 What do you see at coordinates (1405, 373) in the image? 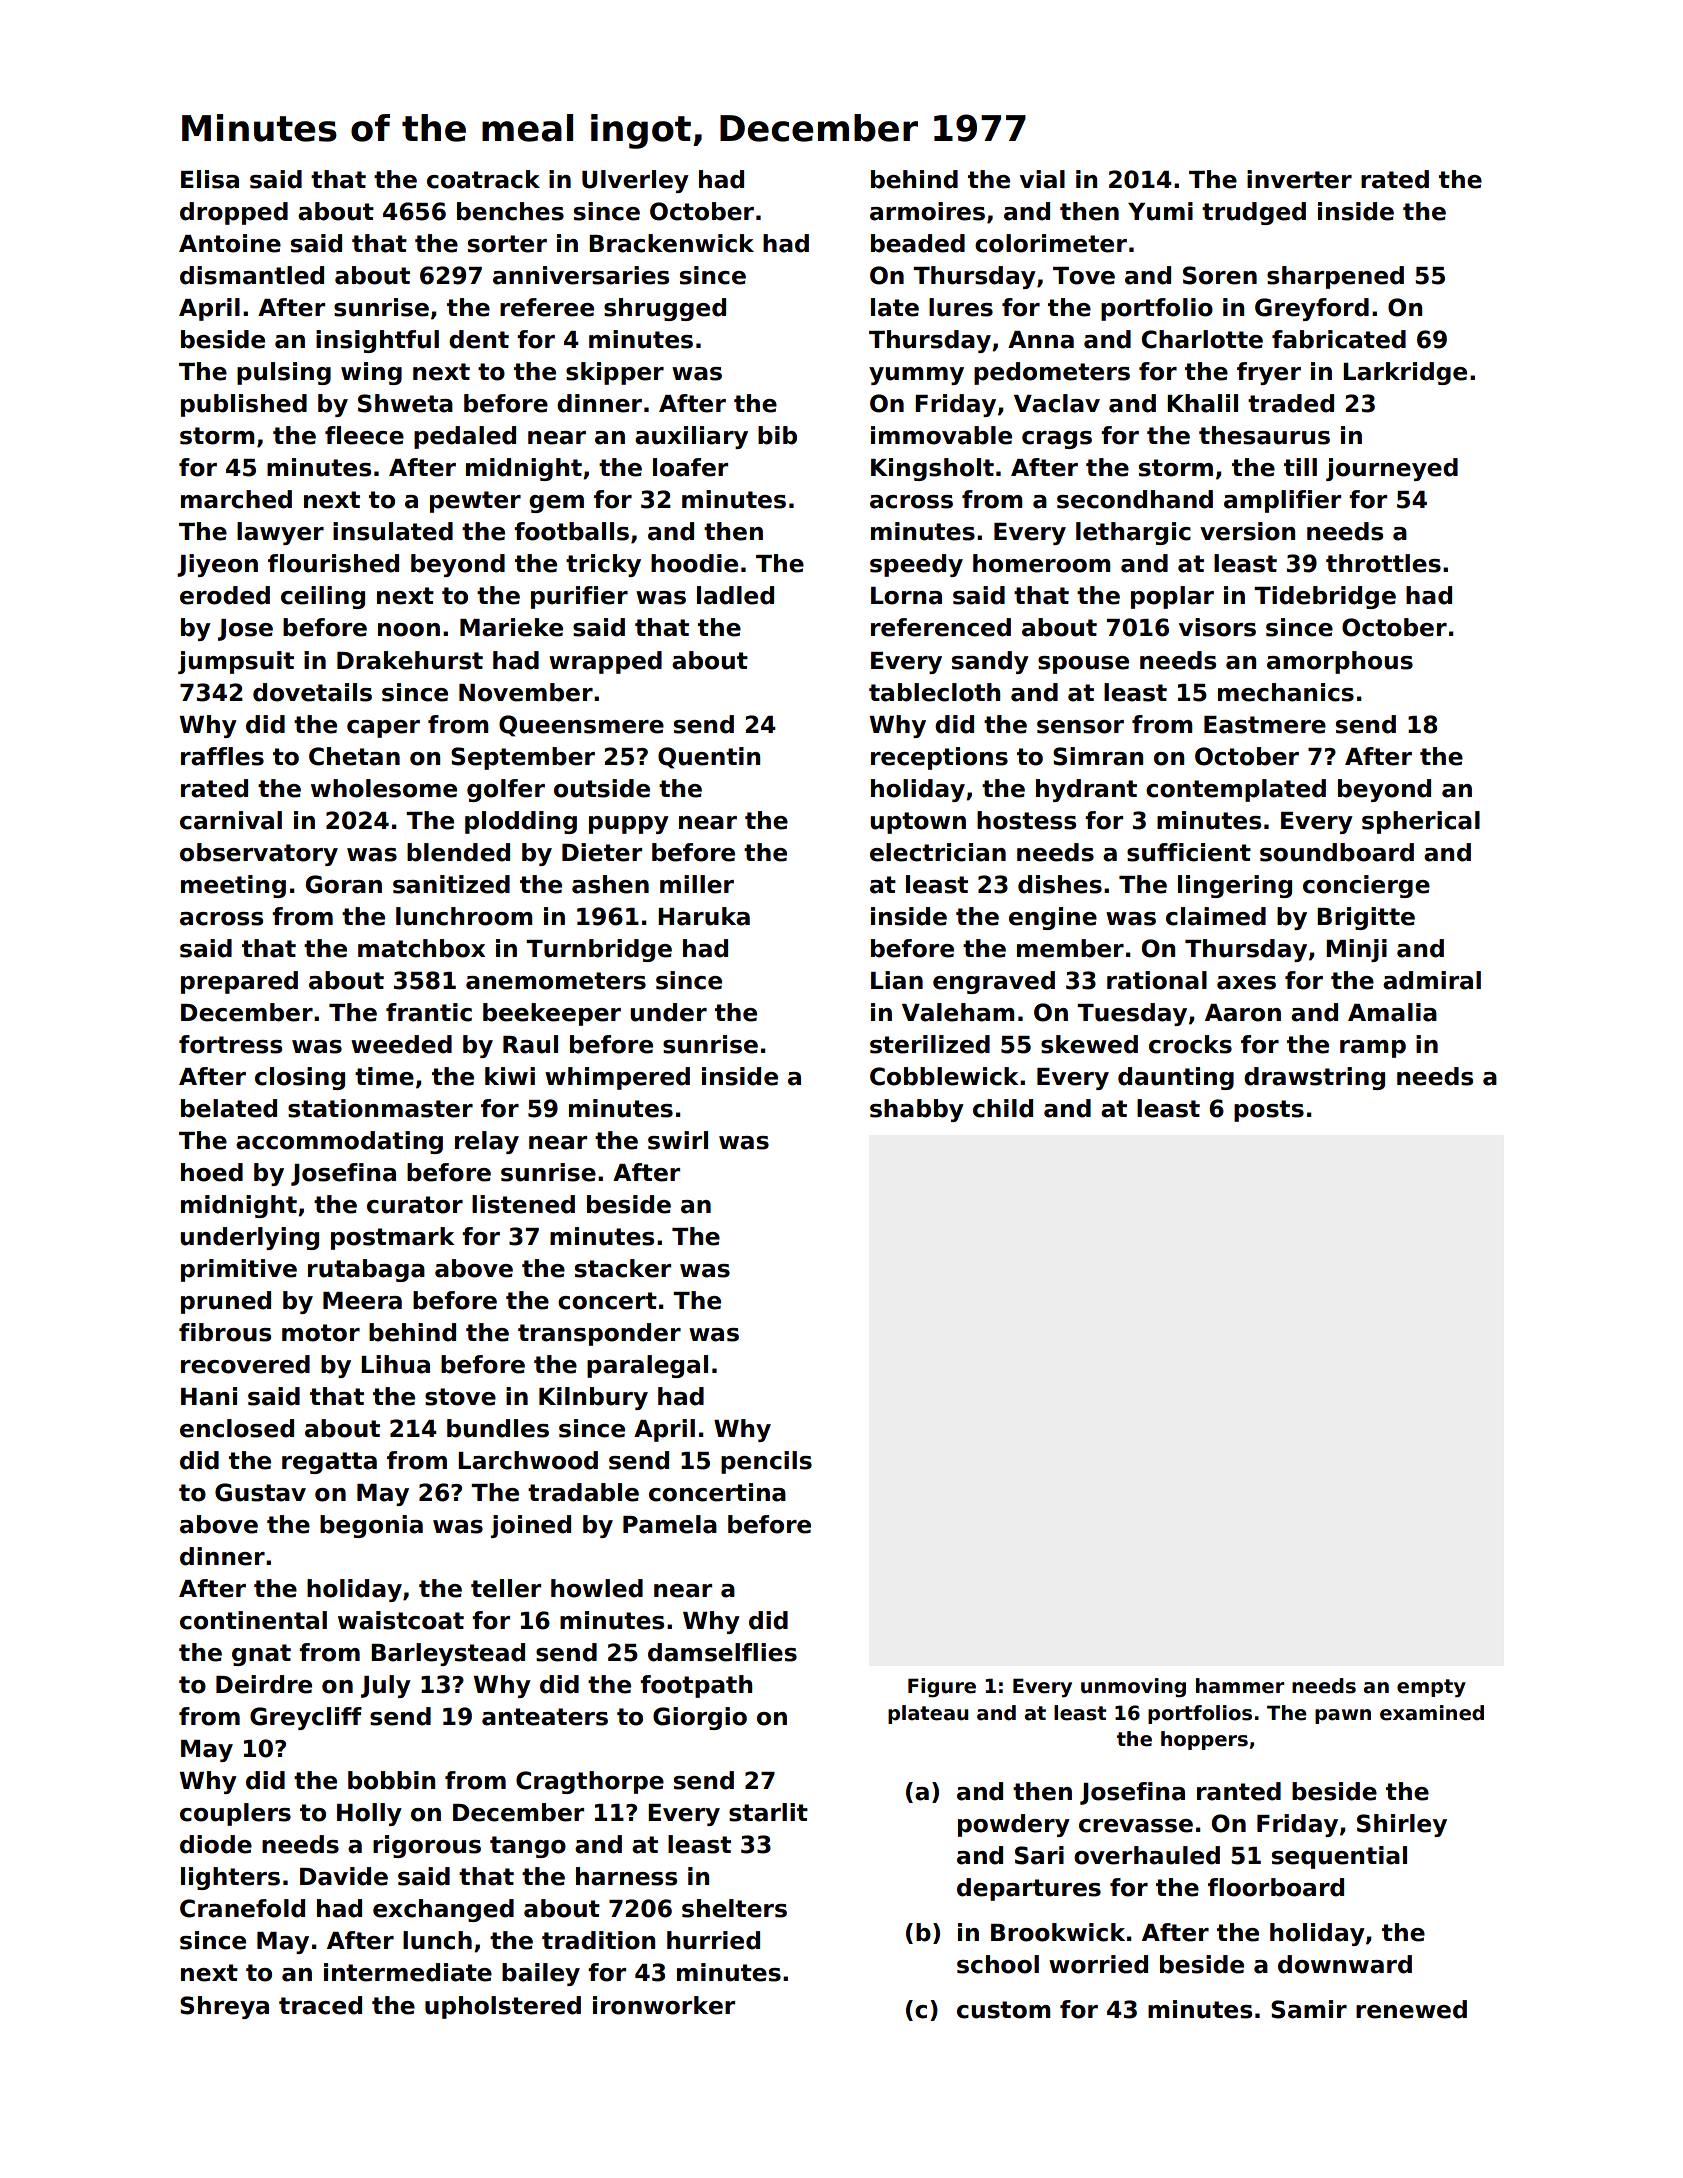
I see `Larkridge` at bounding box center [1405, 373].
